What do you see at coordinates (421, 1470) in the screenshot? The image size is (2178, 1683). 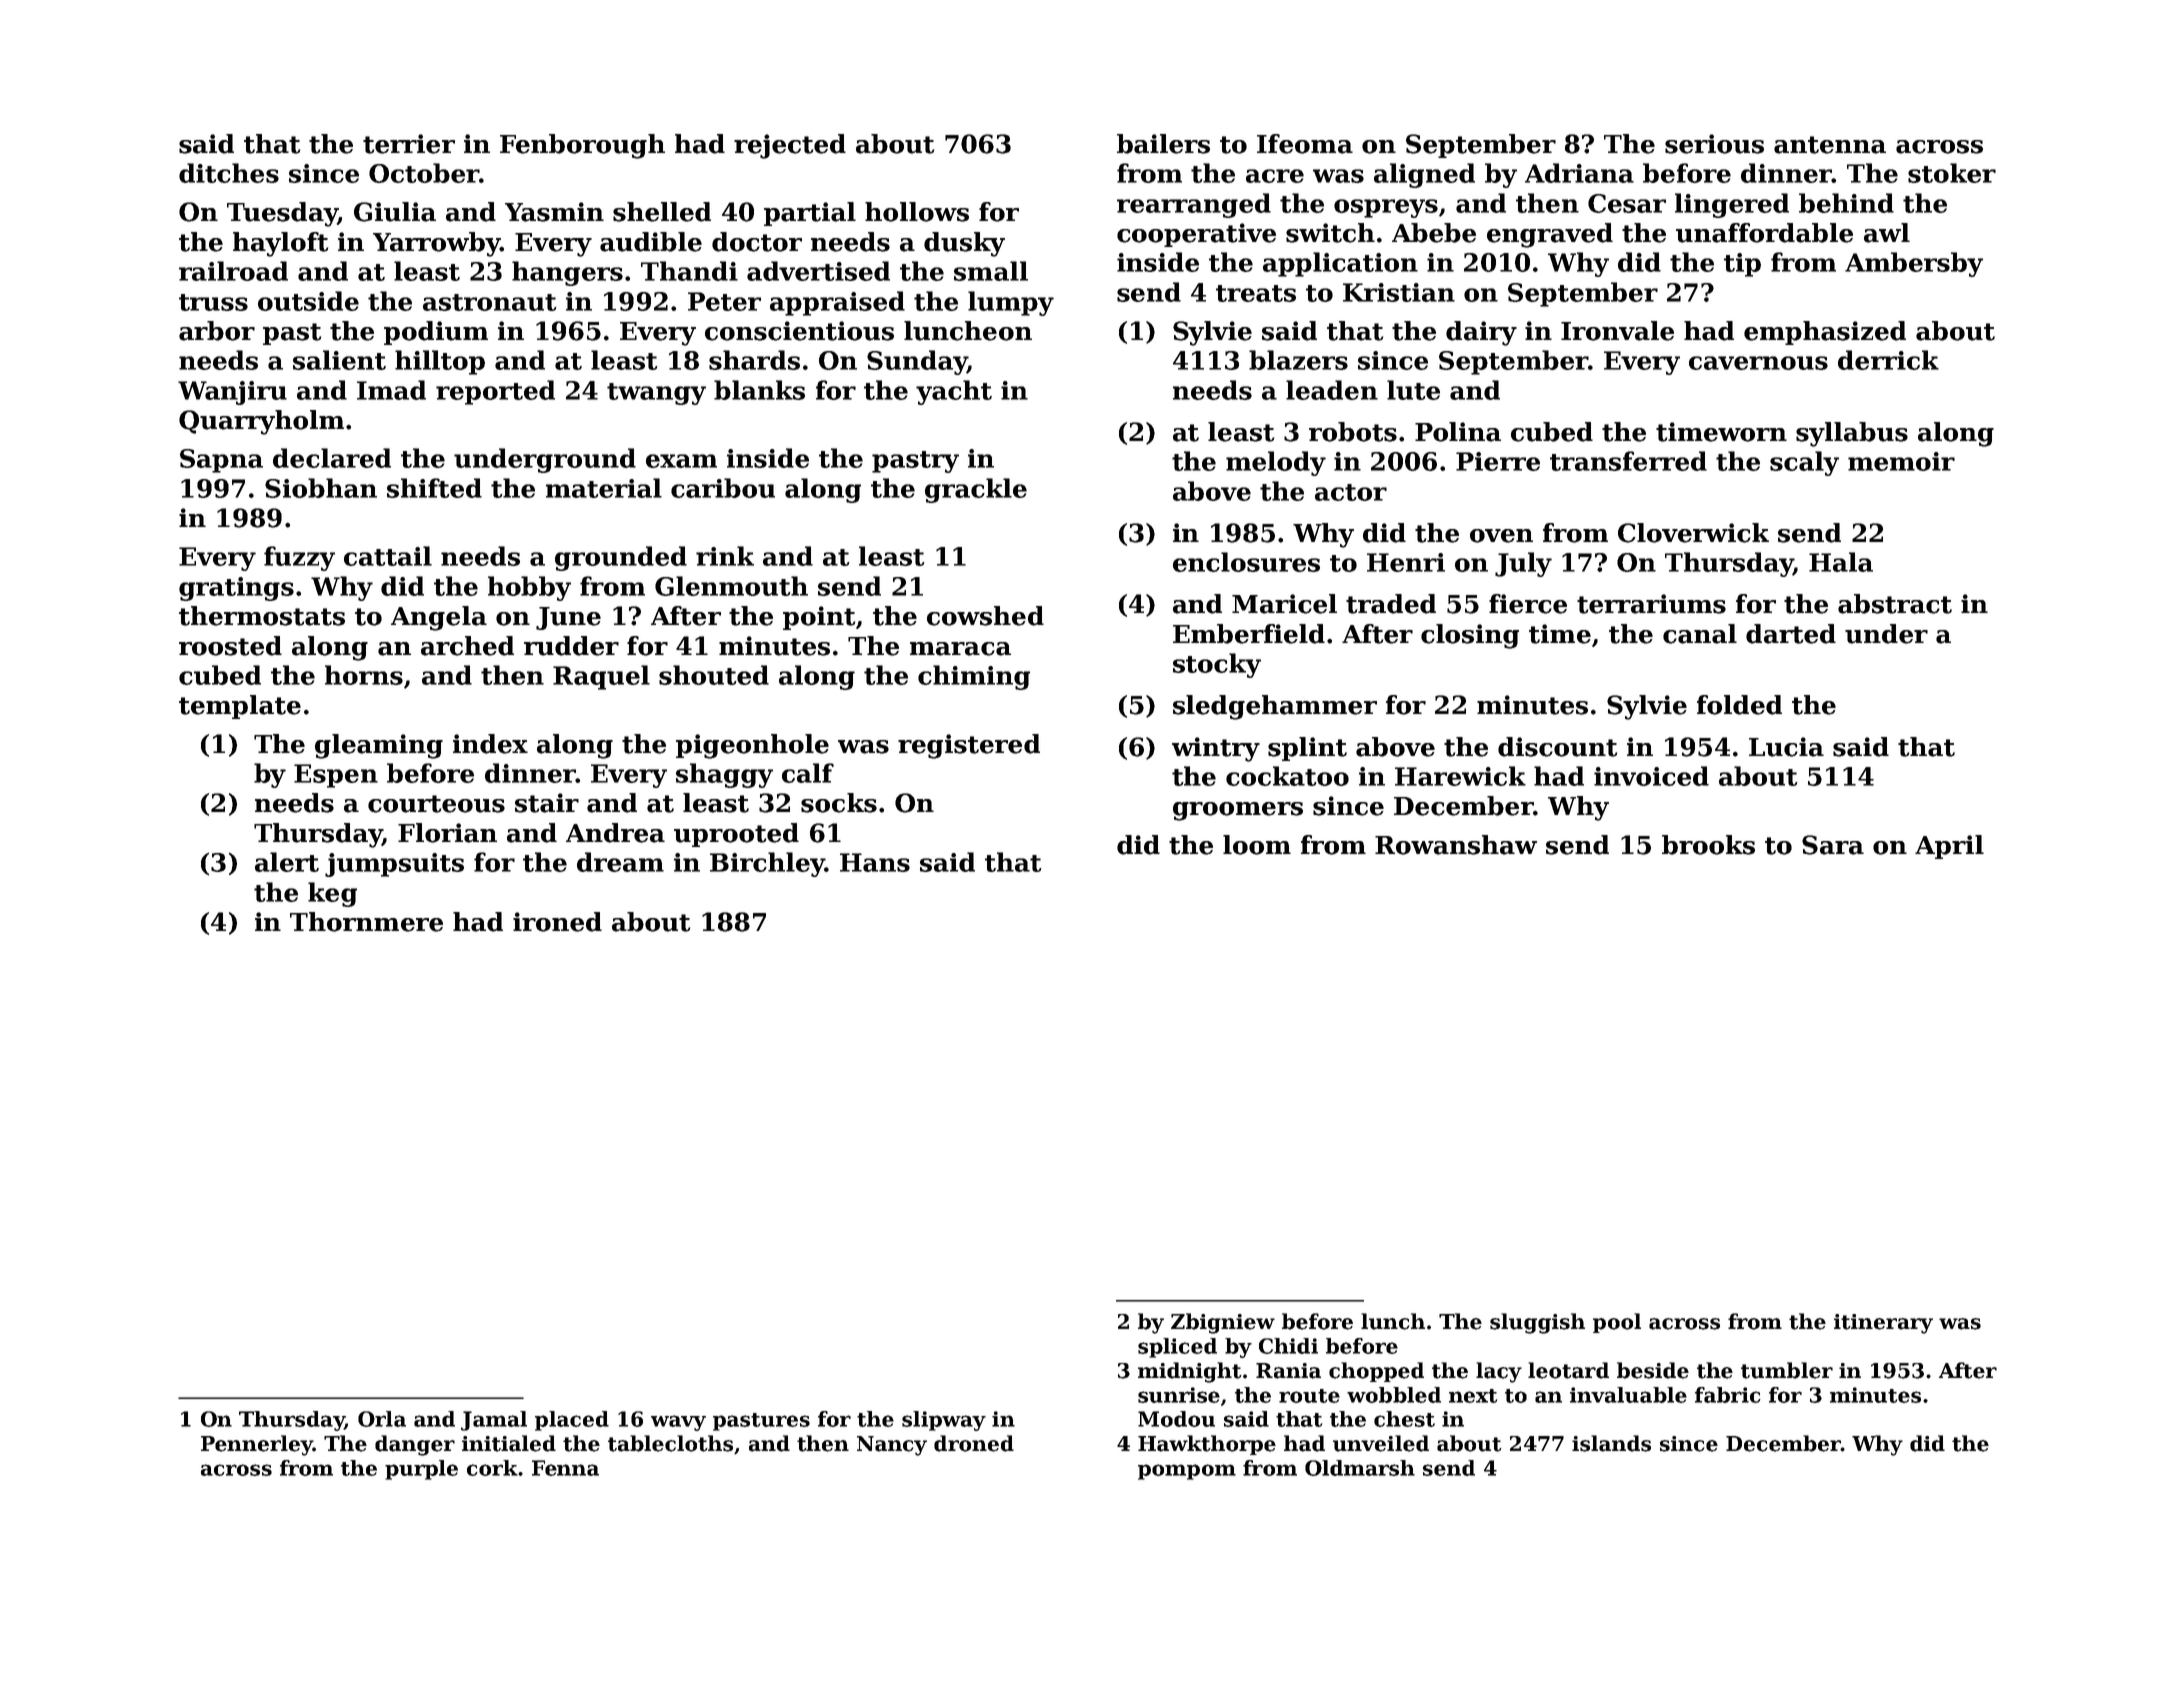 I see `purple` at bounding box center [421, 1470].
